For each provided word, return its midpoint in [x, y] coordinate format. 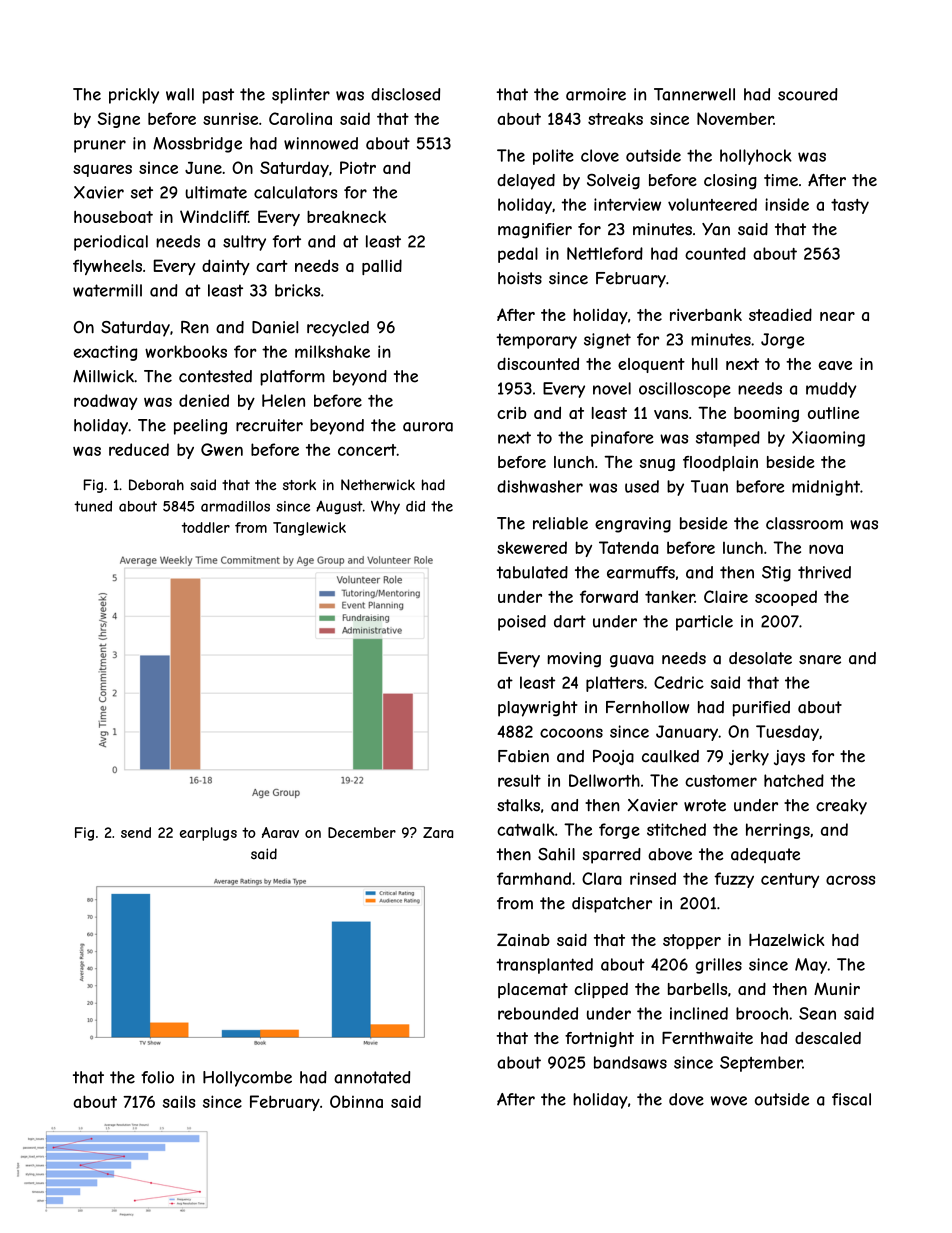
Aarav [280, 832]
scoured [808, 94]
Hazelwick [787, 939]
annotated [372, 1077]
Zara [438, 832]
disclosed [405, 94]
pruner [100, 146]
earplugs [208, 834]
